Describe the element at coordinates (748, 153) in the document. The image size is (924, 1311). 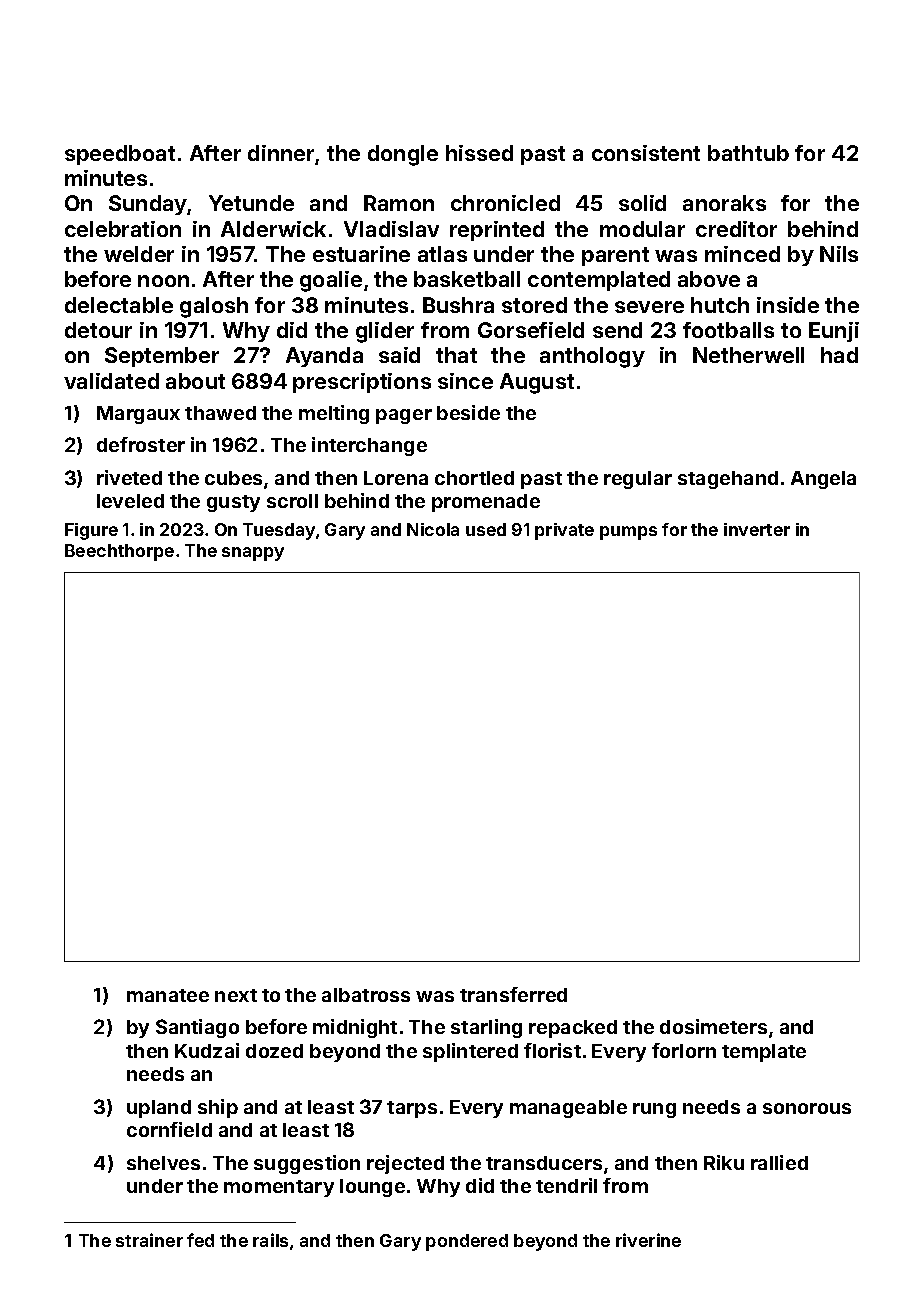
I see `bathtub` at that location.
